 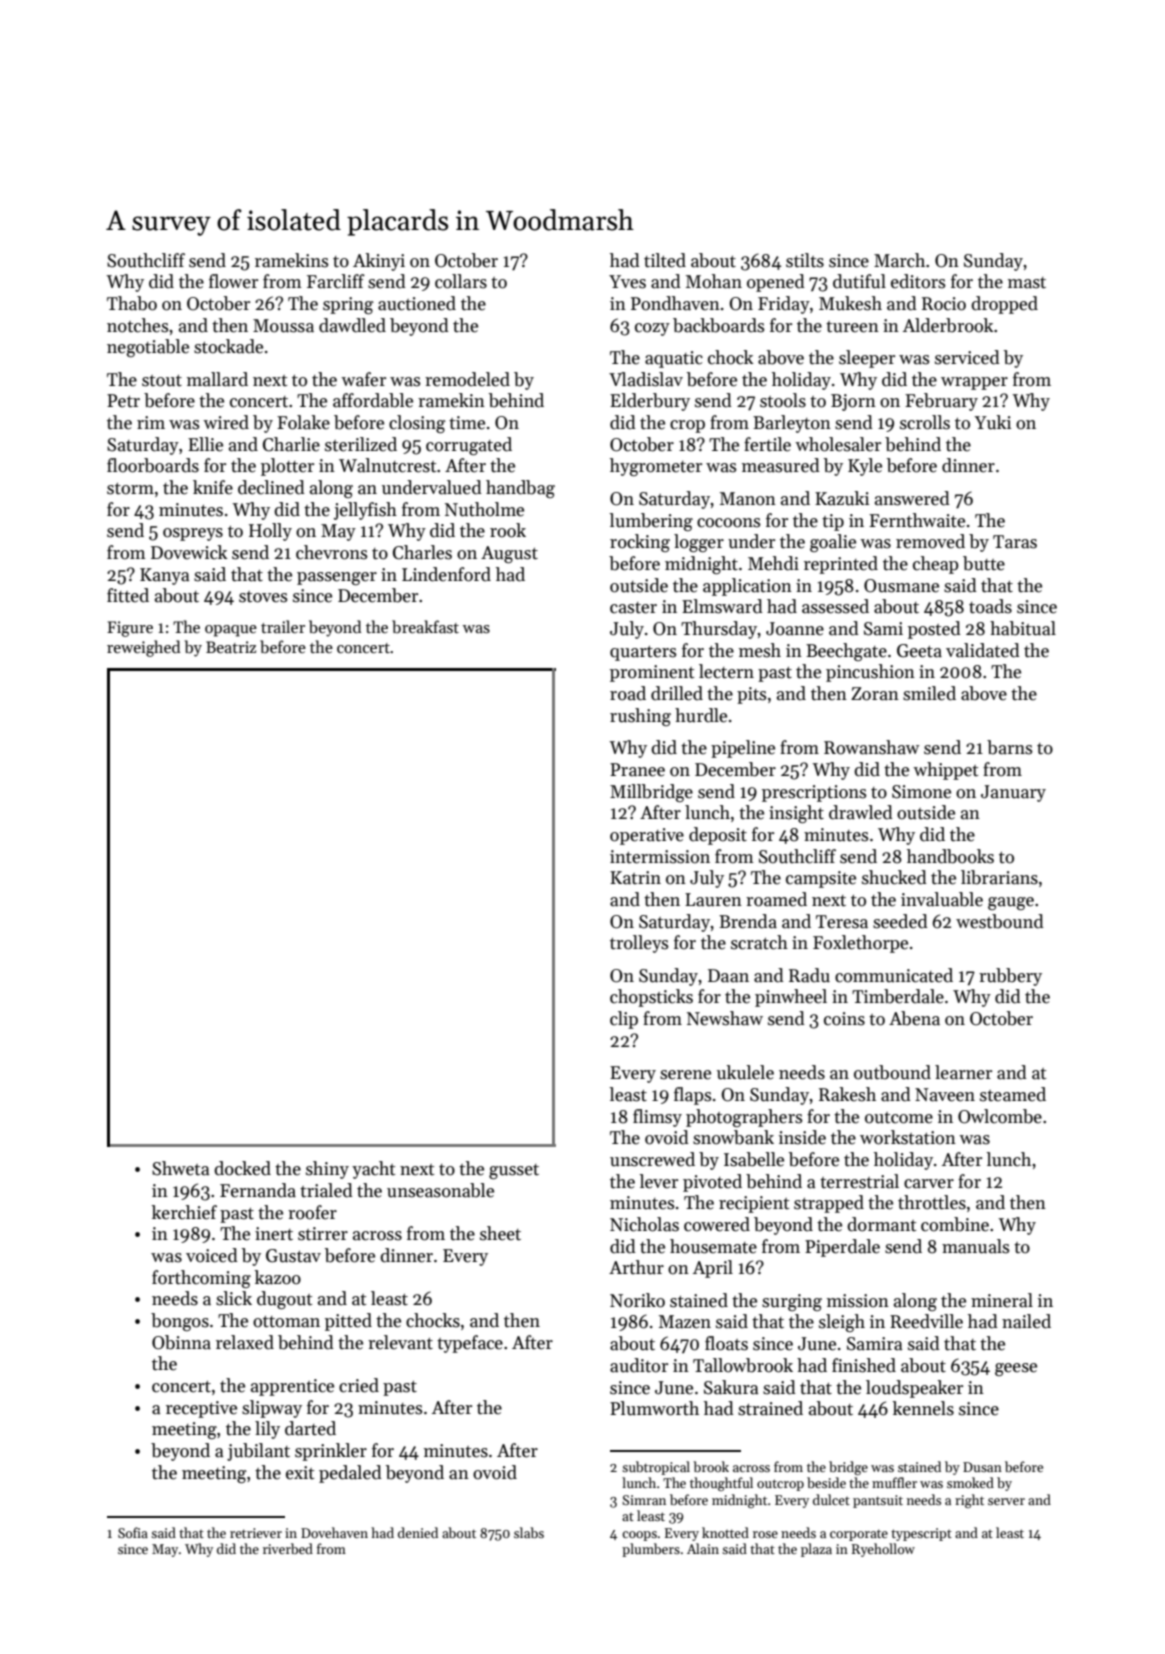 I want to click on flower, so click(x=233, y=281).
